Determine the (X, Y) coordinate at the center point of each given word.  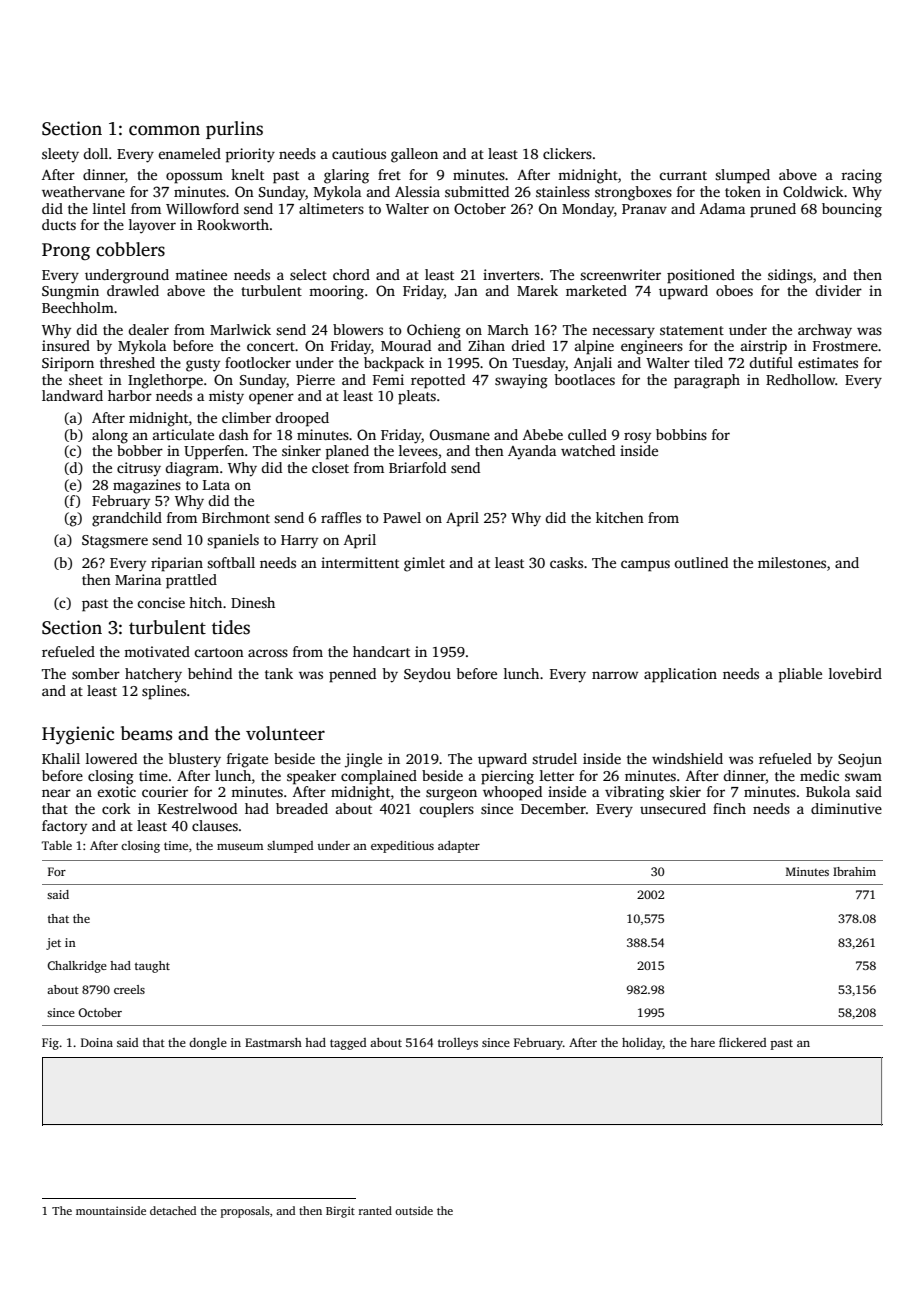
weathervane (83, 191)
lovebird (855, 673)
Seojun (860, 760)
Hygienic (78, 735)
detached (173, 1210)
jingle (363, 760)
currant (683, 175)
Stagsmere (115, 542)
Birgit (340, 1212)
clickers (567, 153)
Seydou (427, 675)
